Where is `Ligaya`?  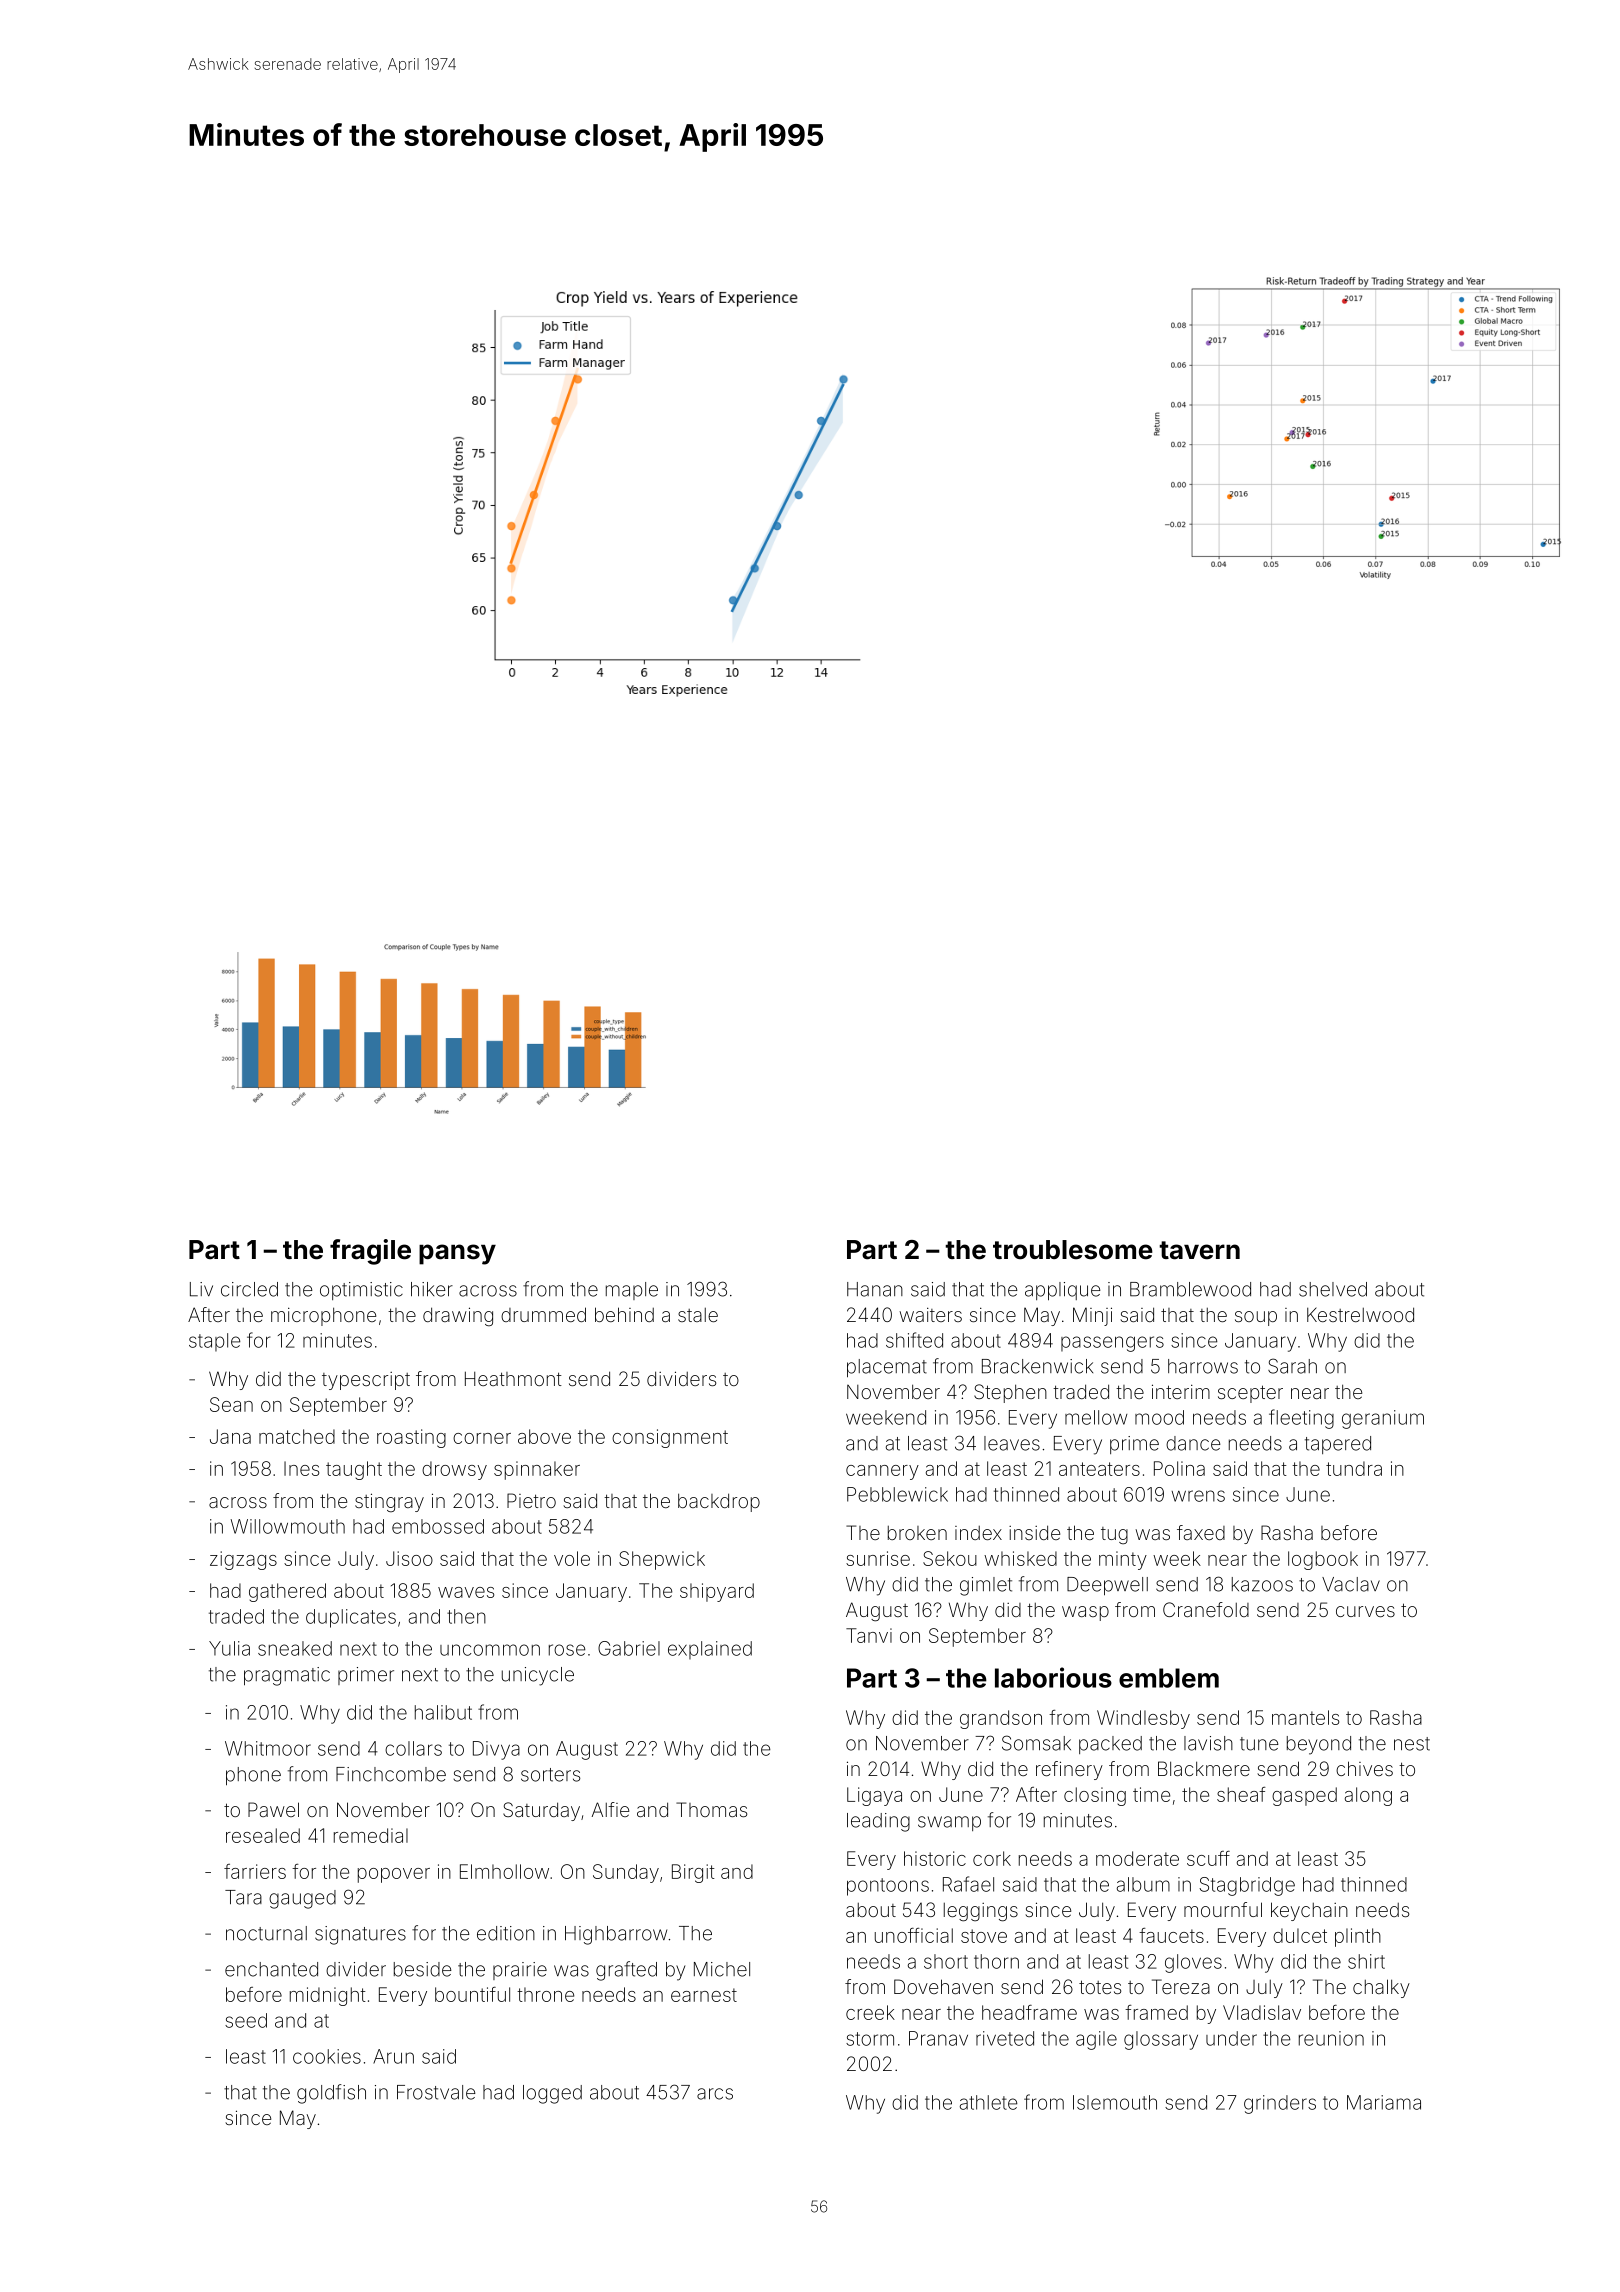 Ligaya is located at coordinates (874, 1796).
